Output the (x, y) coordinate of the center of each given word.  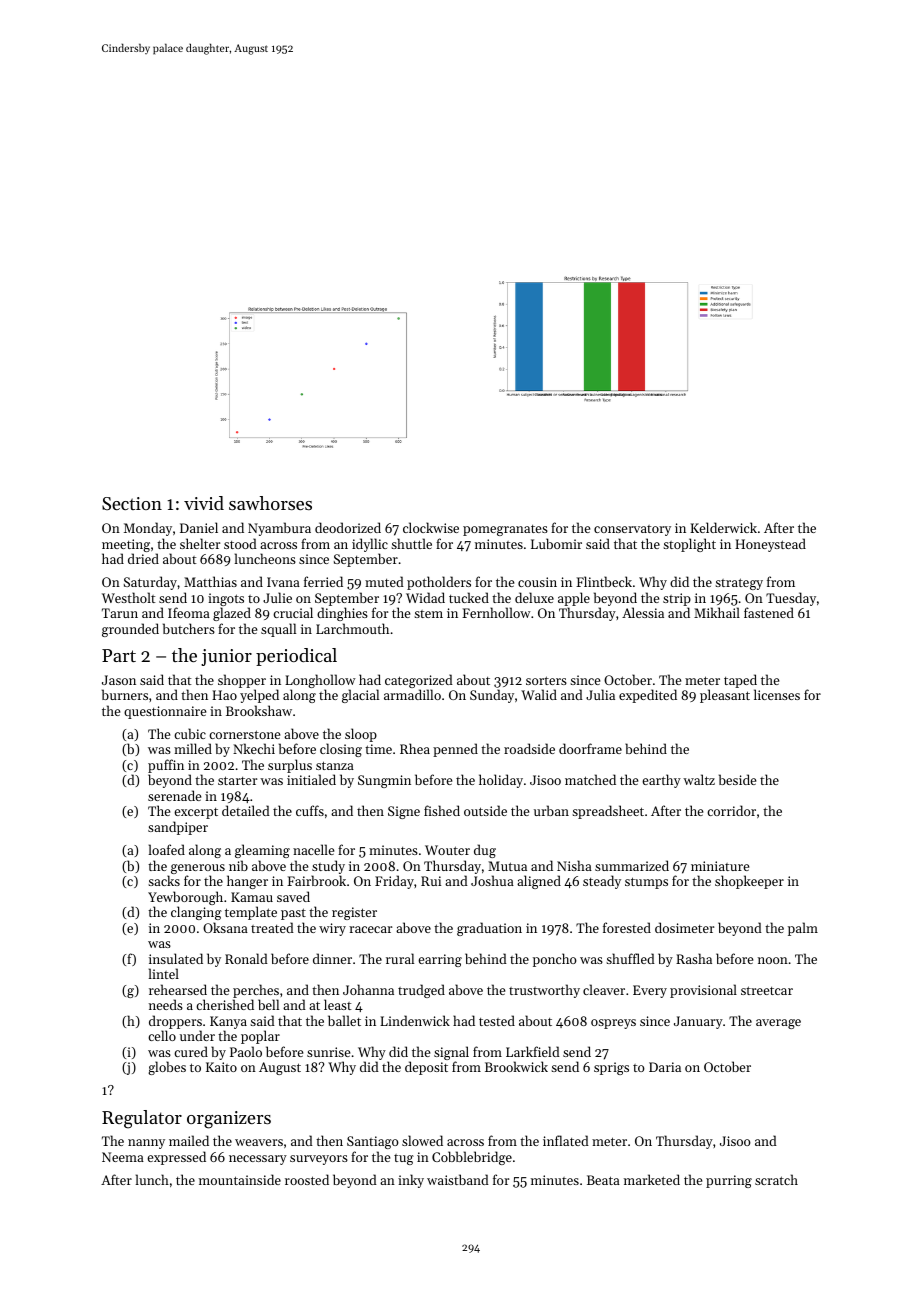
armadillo (412, 694)
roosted (307, 1179)
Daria (665, 1067)
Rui (431, 881)
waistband (458, 1179)
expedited (648, 696)
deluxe (534, 597)
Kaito (221, 1067)
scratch (776, 1179)
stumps (646, 883)
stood (240, 543)
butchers (189, 628)
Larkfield (533, 1051)
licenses (777, 694)
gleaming (262, 851)
